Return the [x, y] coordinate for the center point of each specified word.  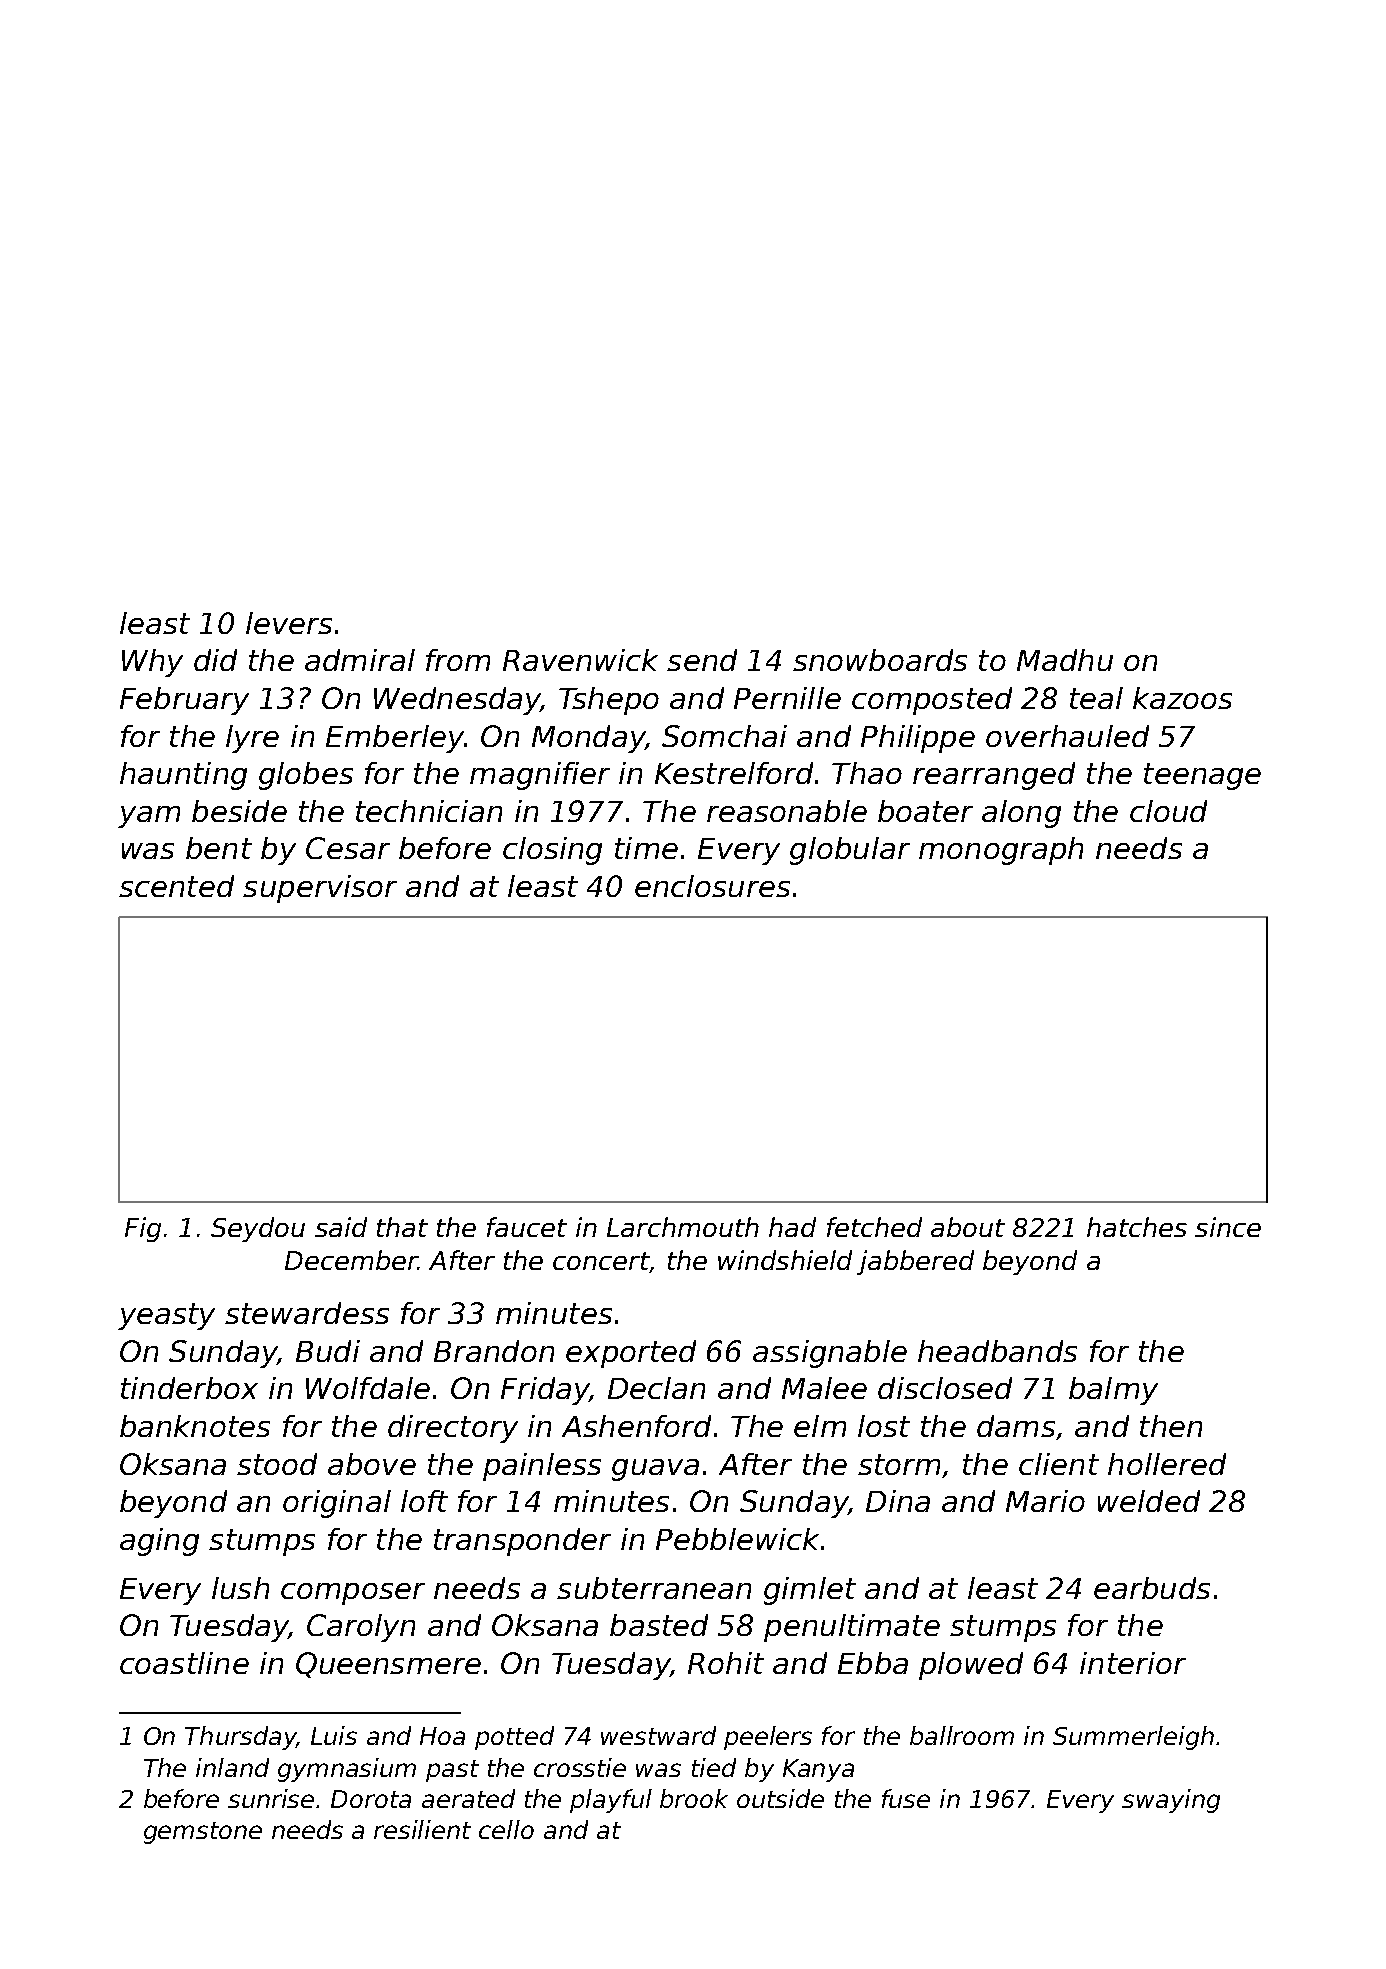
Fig [143, 1229]
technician [429, 811]
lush [240, 1588]
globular [850, 851]
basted [659, 1625]
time [646, 848]
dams [1016, 1426]
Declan [656, 1388]
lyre [252, 739]
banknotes [195, 1426]
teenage [1202, 776]
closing [552, 851]
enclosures [712, 886]
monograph [1001, 851]
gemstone [203, 1833]
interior [1133, 1663]
